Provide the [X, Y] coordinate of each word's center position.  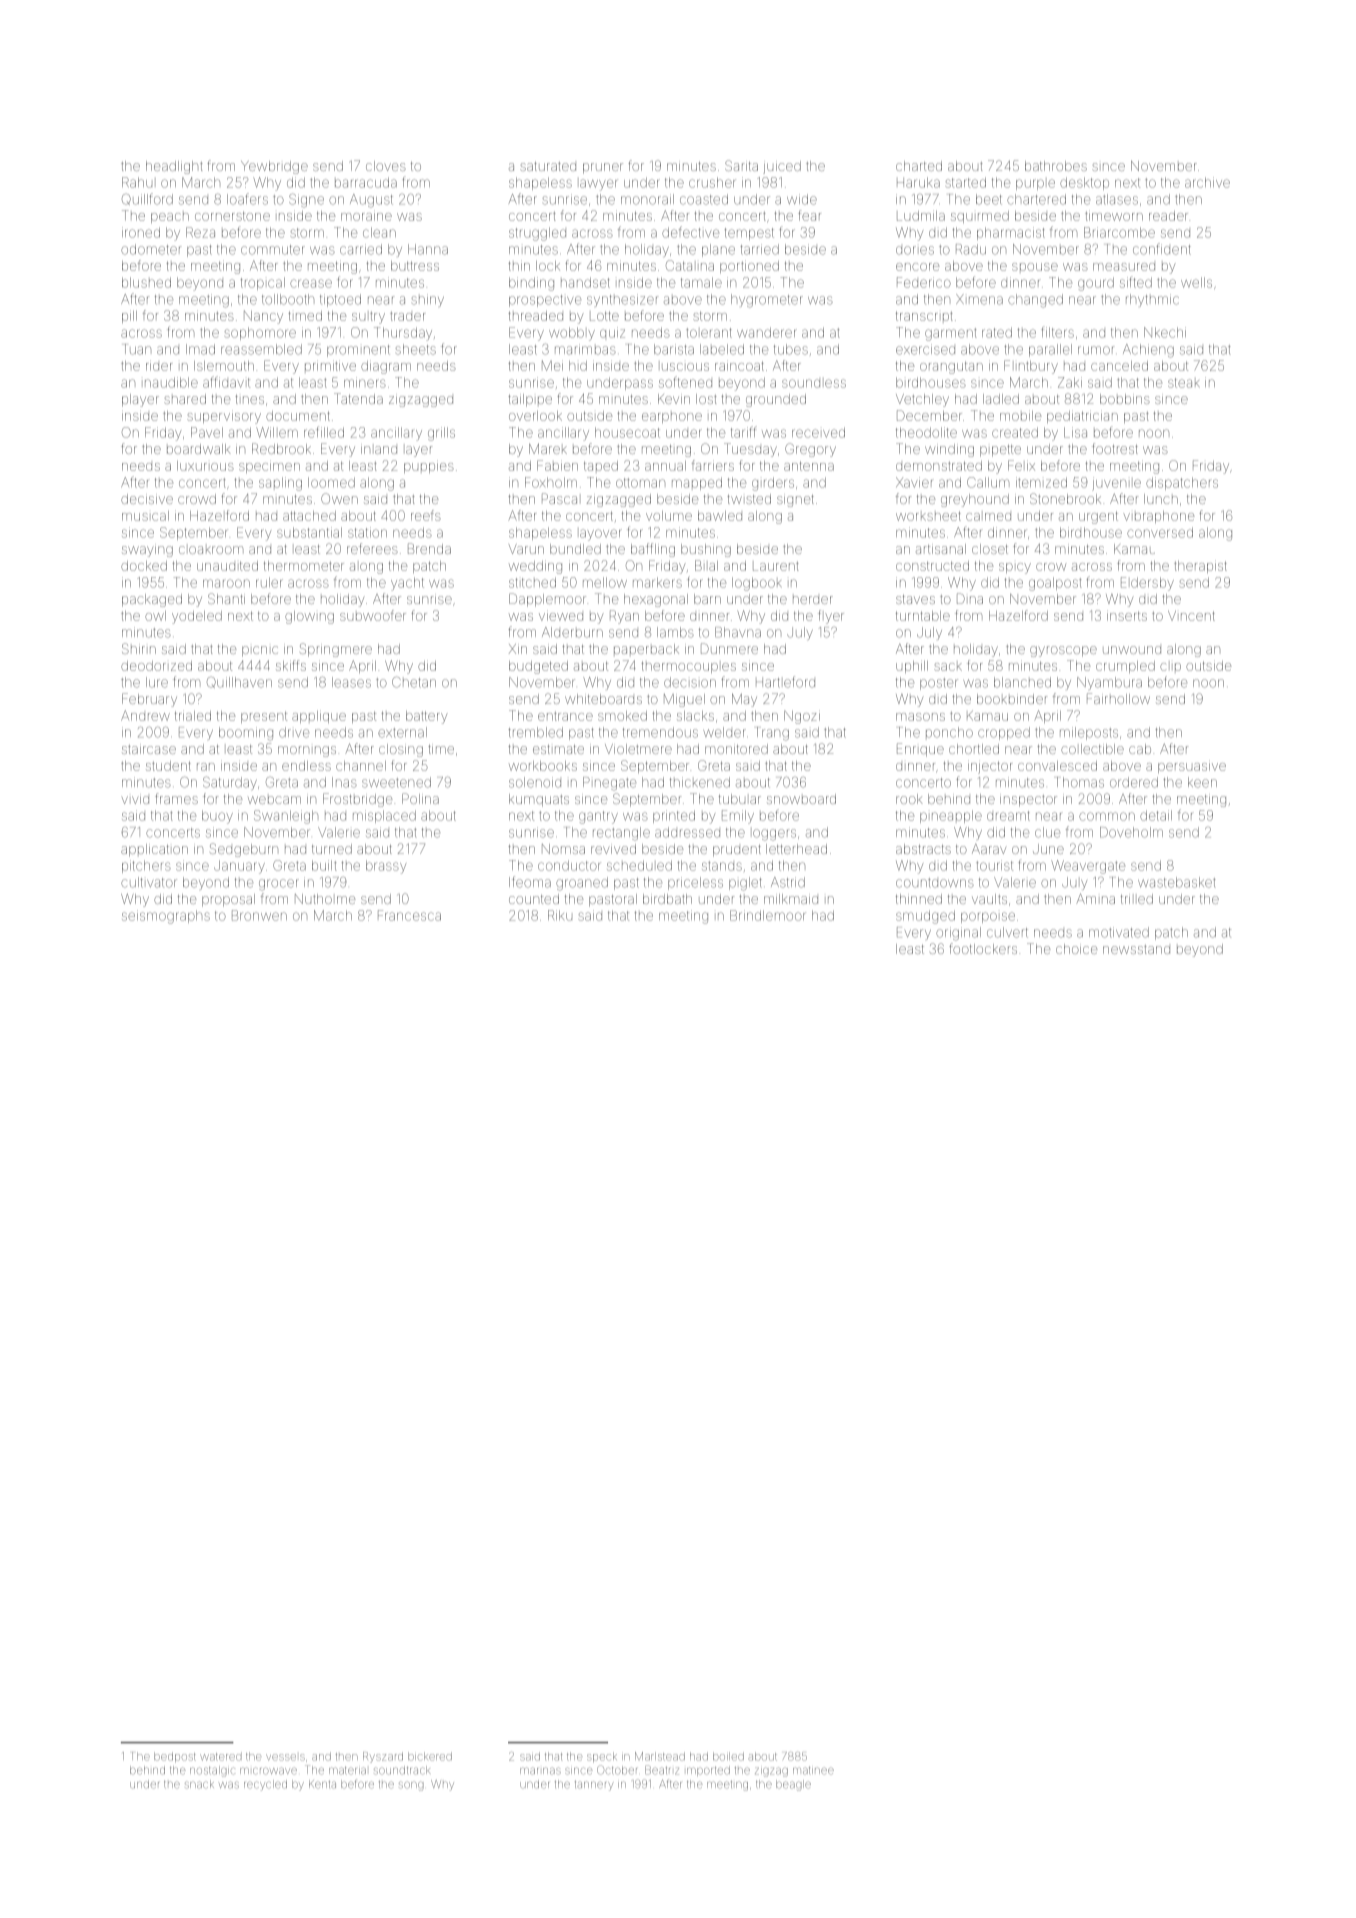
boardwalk [199, 449]
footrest [1115, 448]
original [958, 934]
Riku [560, 915]
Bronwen [259, 915]
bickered [430, 1756]
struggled [537, 234]
